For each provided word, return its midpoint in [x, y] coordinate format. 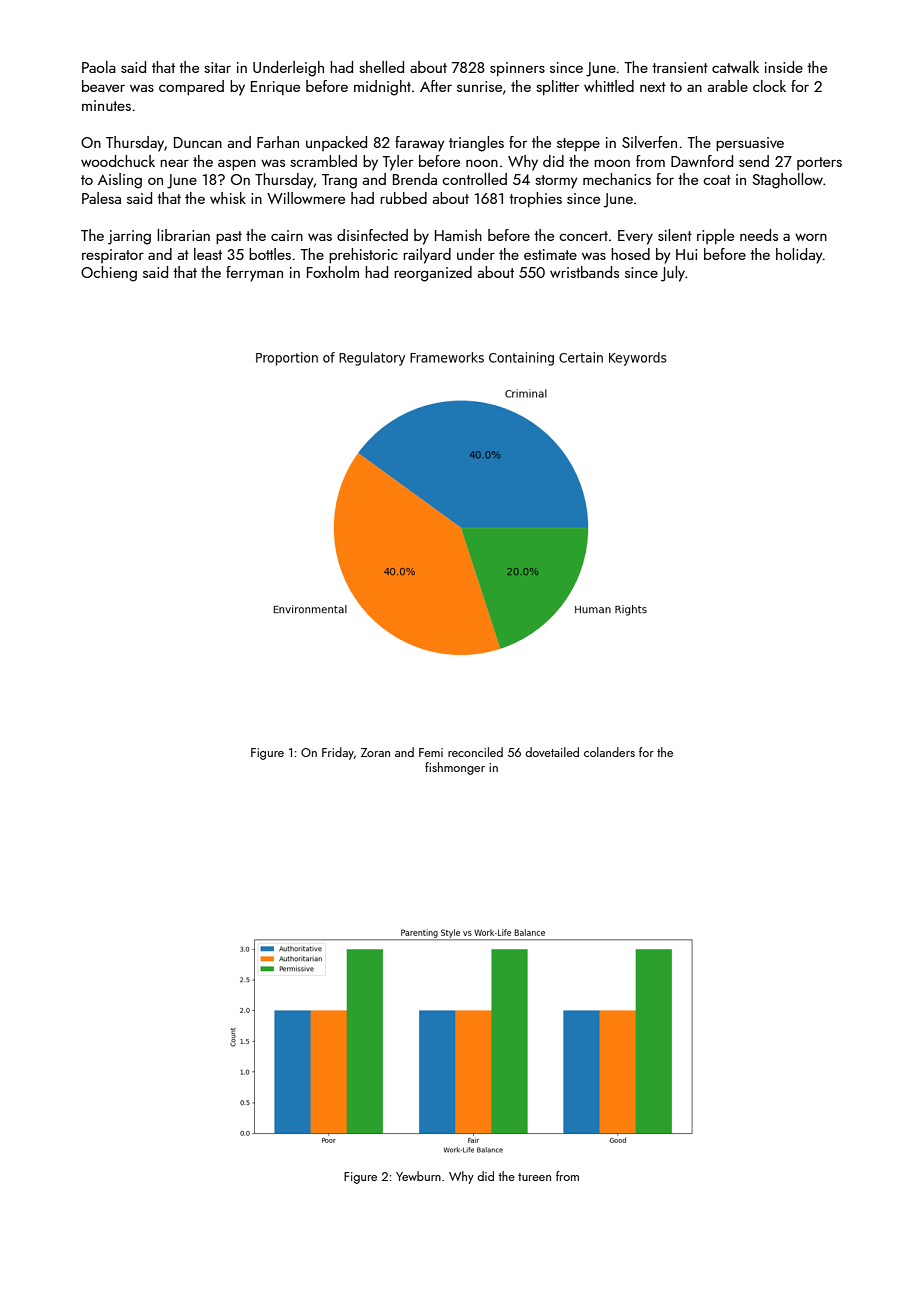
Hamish [458, 235]
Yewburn [418, 1176]
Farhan [278, 142]
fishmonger [455, 768]
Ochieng [109, 274]
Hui [686, 254]
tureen [534, 1177]
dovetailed [552, 752]
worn [811, 237]
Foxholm [333, 272]
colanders [609, 752]
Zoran [375, 752]
